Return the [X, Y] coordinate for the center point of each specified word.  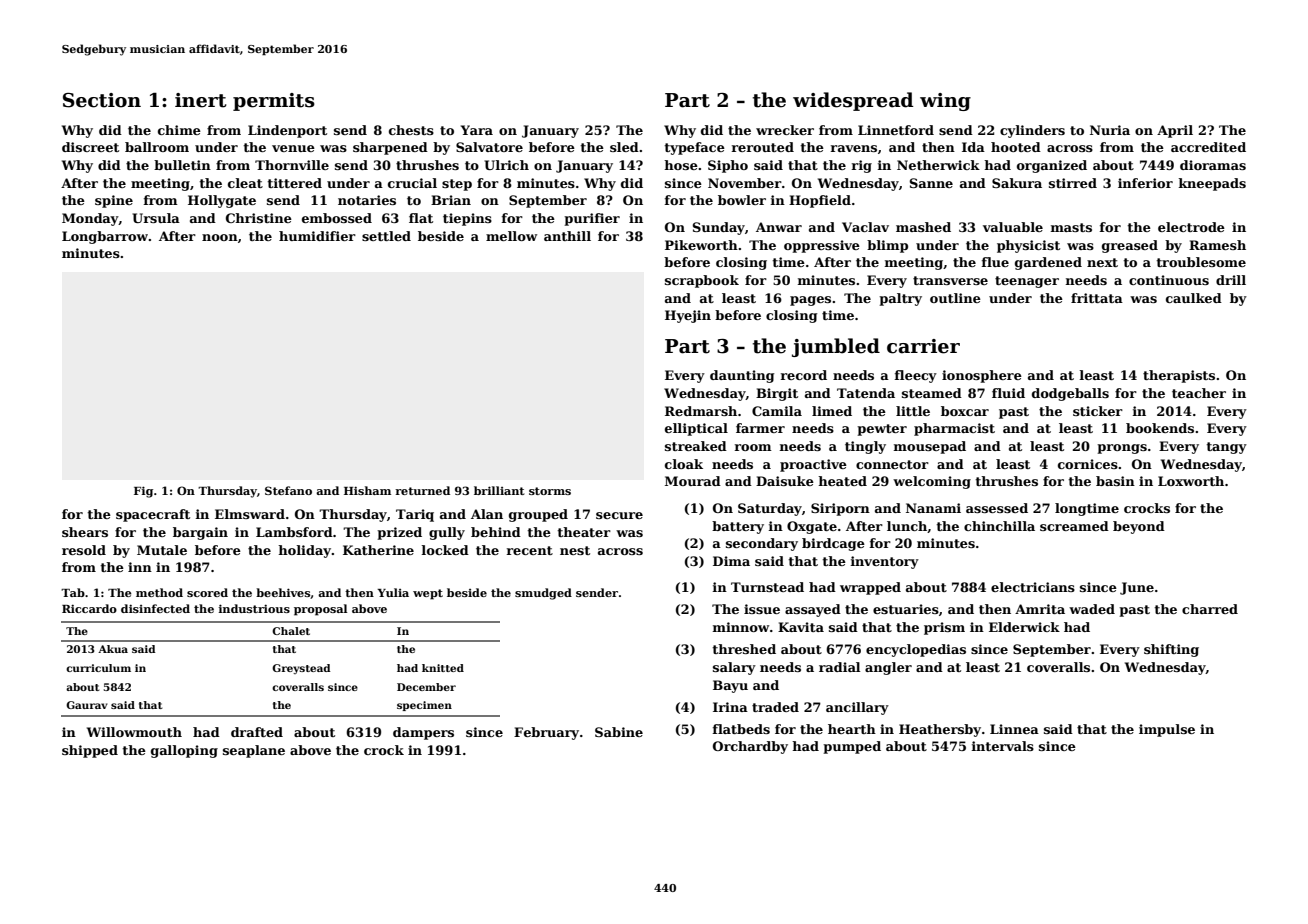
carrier [923, 346]
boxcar [965, 411]
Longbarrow [105, 237]
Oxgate [812, 527]
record [804, 375]
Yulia [393, 592]
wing [945, 102]
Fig [143, 492]
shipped [90, 751]
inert [200, 100]
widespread [853, 101]
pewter [882, 430]
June [1137, 588]
